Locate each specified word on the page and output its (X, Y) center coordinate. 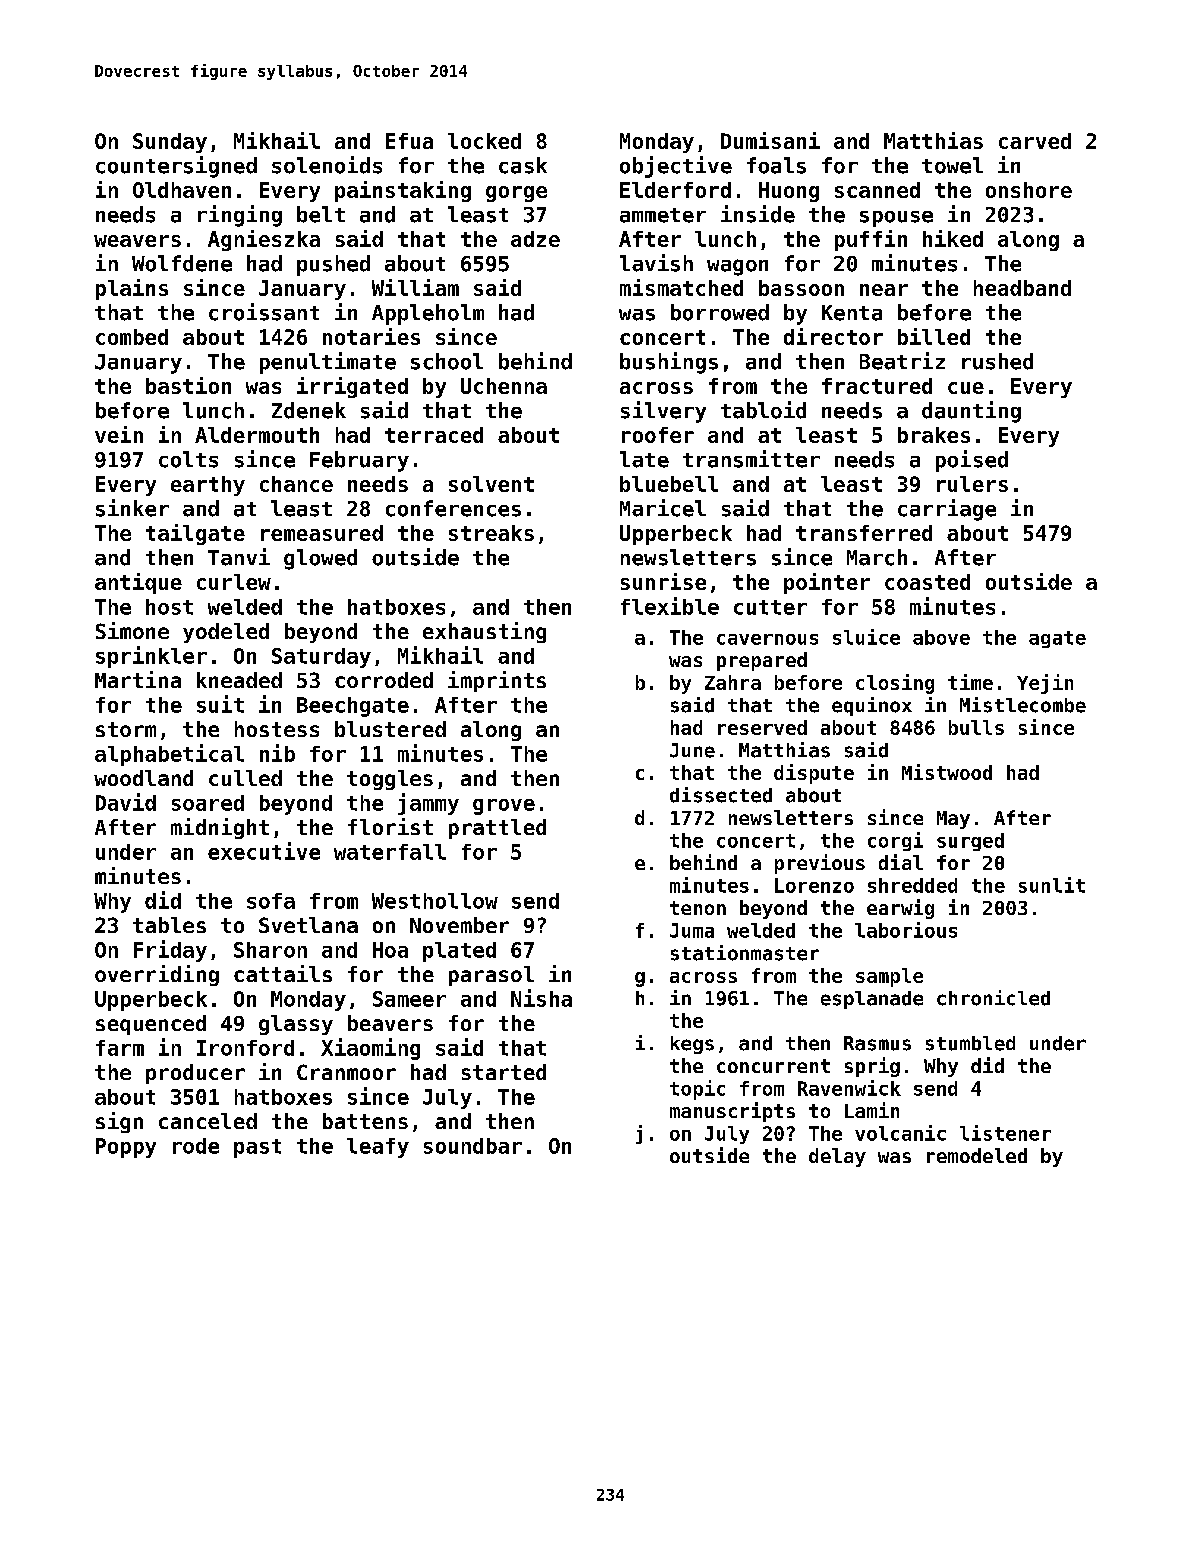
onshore (1029, 190)
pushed (333, 265)
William (415, 287)
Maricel (663, 508)
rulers (972, 484)
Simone (132, 630)
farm (120, 1048)
